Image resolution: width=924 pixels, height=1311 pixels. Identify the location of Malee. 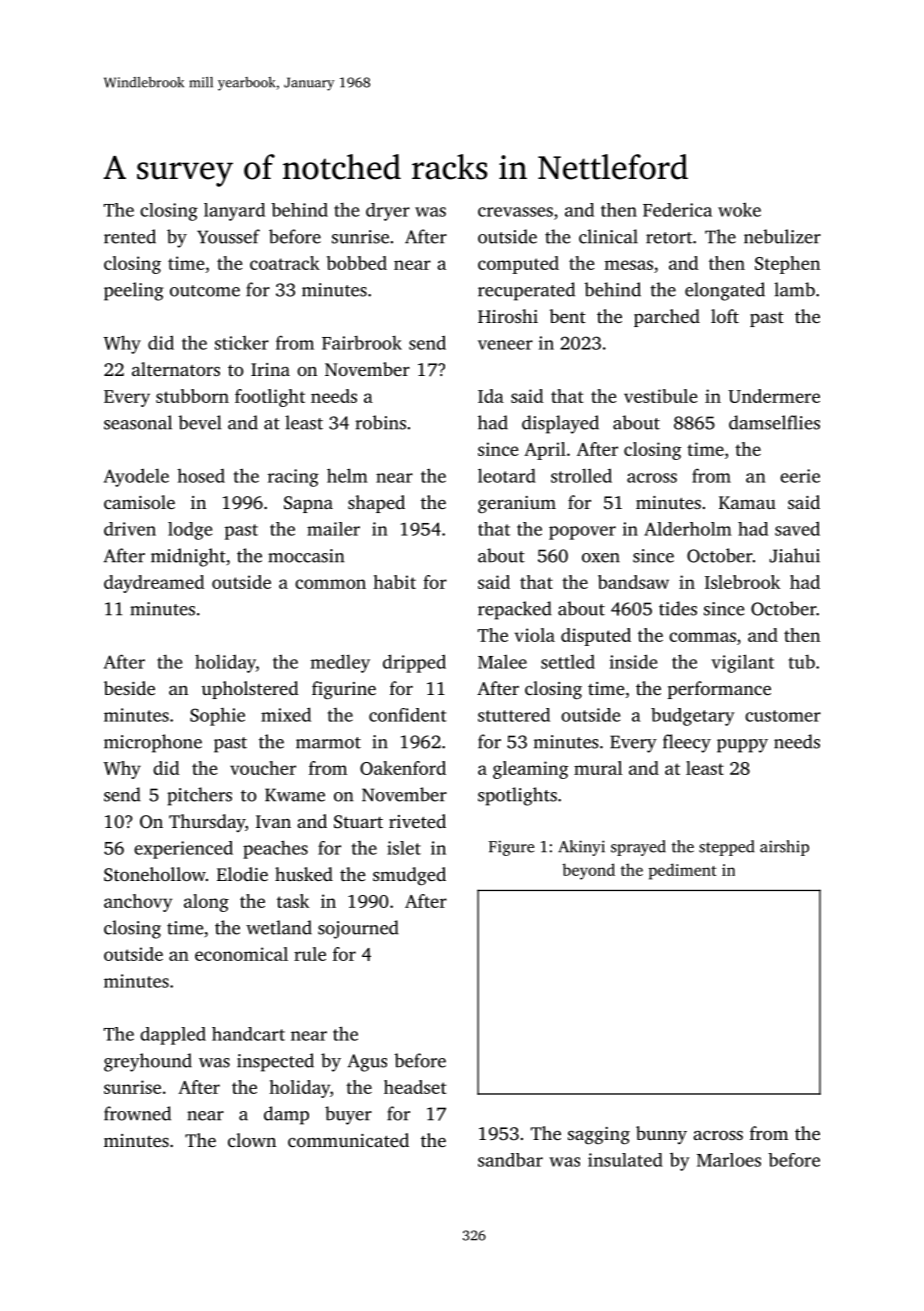
(502, 661).
